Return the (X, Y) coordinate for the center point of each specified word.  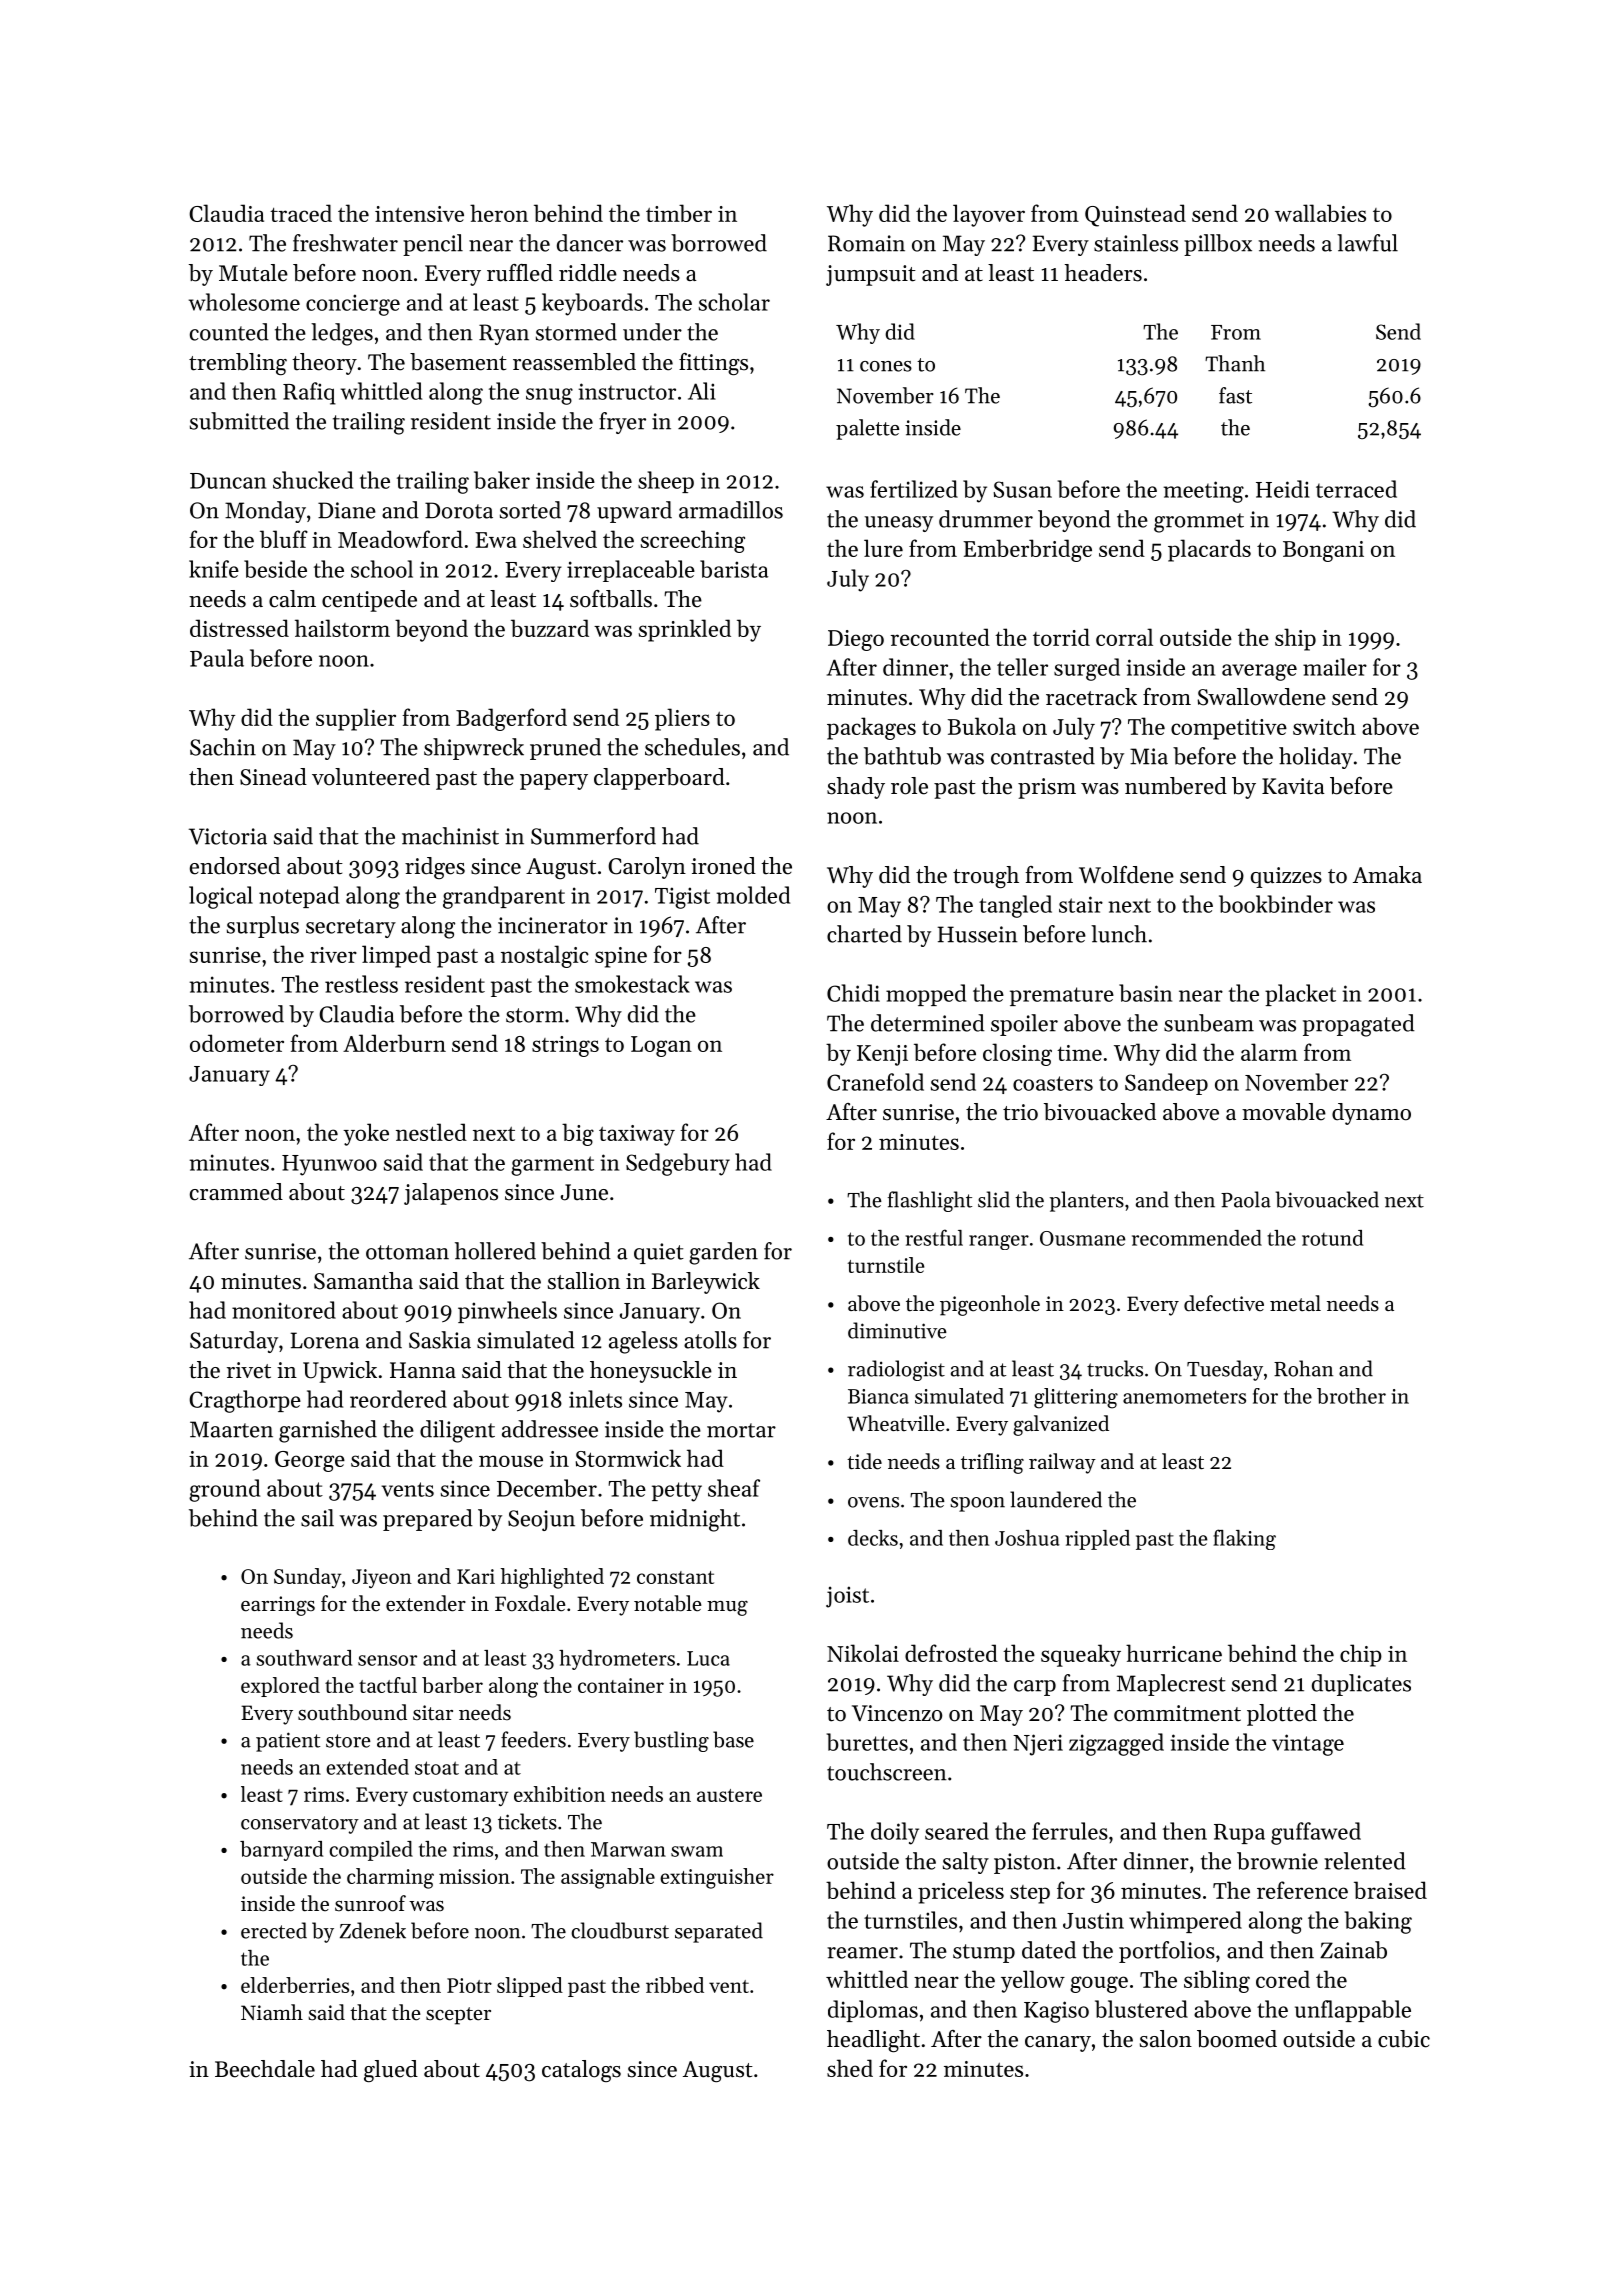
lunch (1119, 934)
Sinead (273, 777)
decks (873, 1538)
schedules (692, 747)
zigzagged (1116, 1744)
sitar (433, 1713)
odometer (237, 1043)
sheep (666, 482)
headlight (873, 2041)
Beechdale (265, 2069)
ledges (342, 334)
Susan (1022, 489)
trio (1020, 1112)
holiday (1316, 758)
